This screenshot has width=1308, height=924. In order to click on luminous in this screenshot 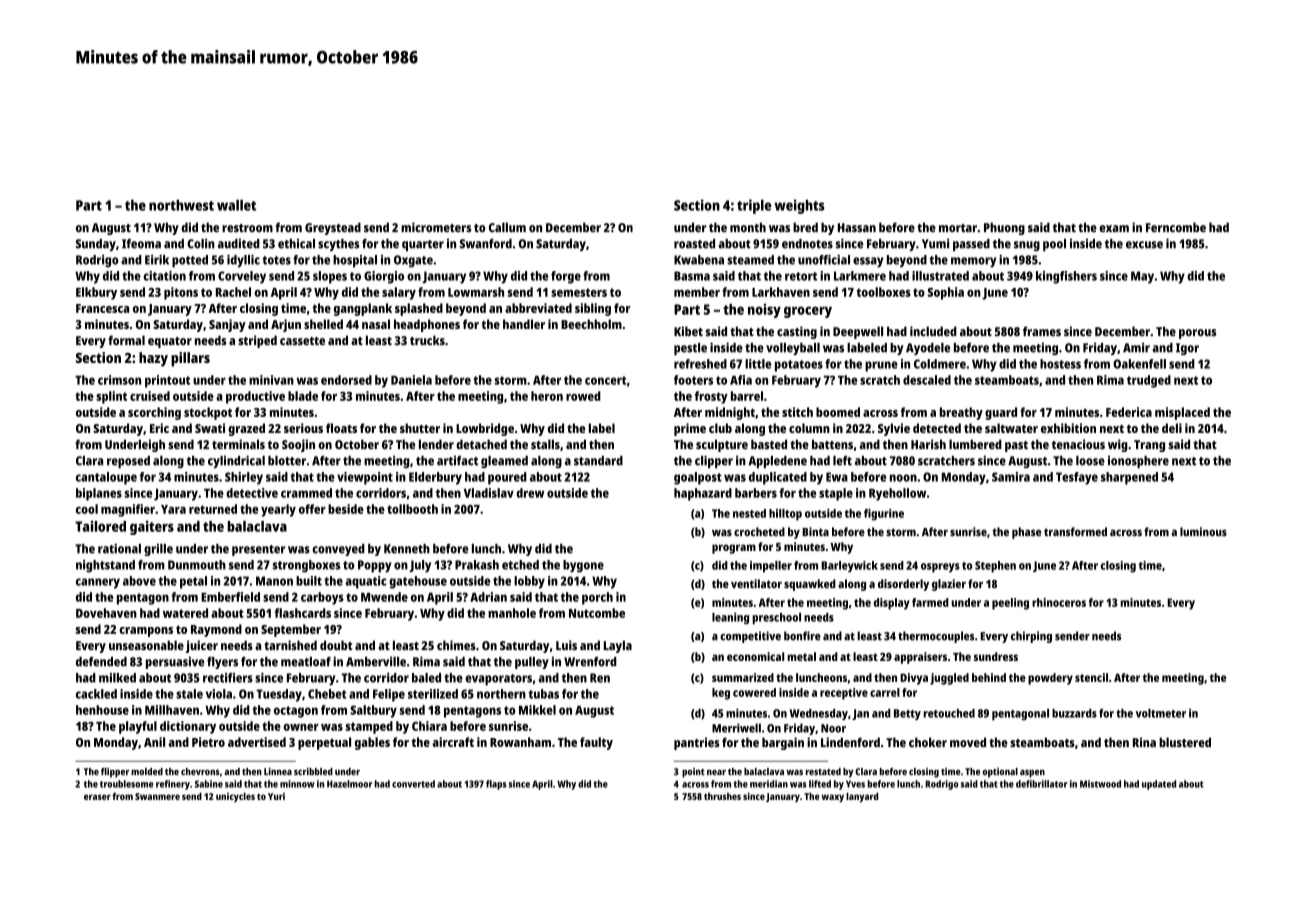, I will do `click(1203, 531)`.
